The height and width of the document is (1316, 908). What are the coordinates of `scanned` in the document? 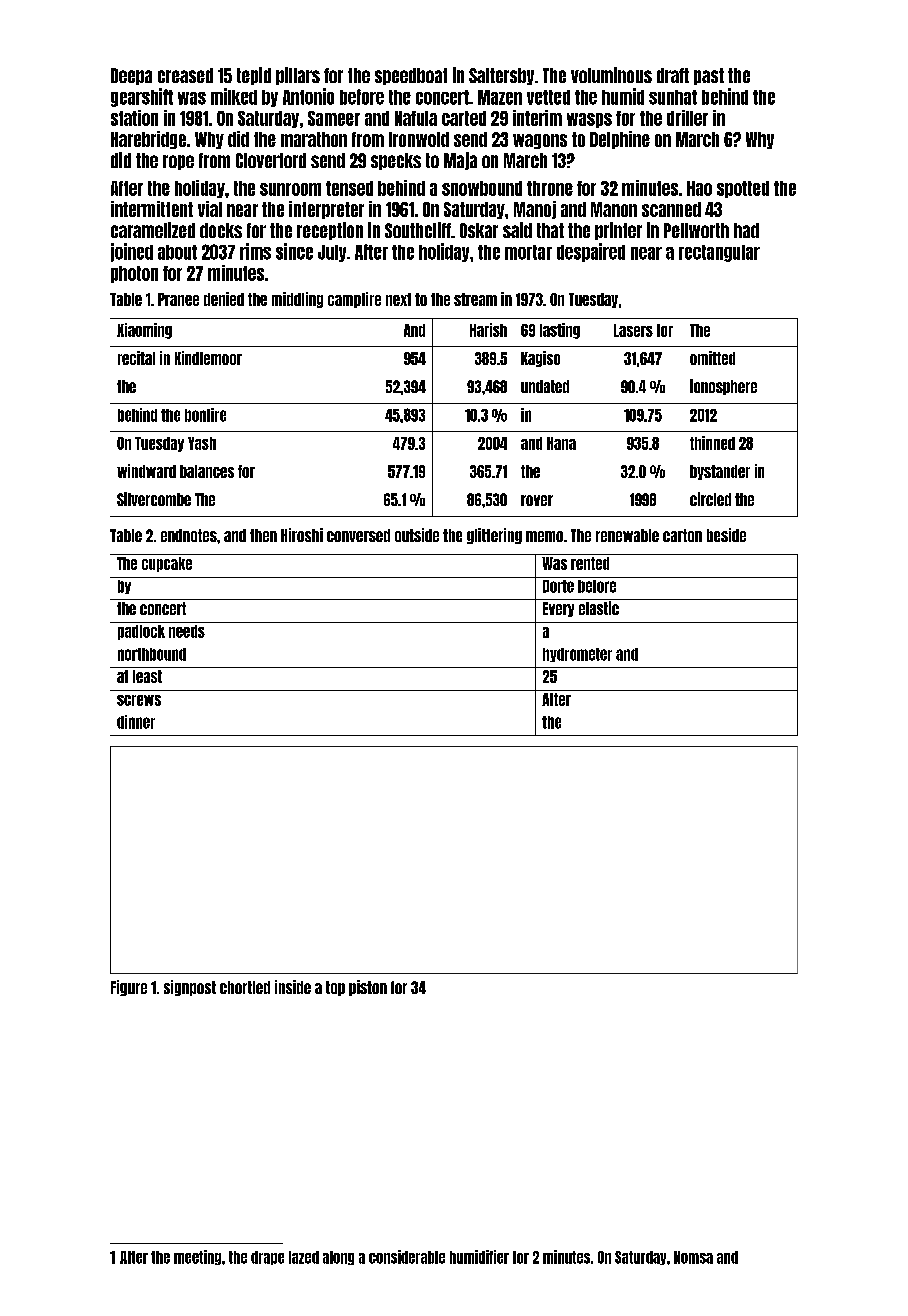 It's located at (671, 209).
